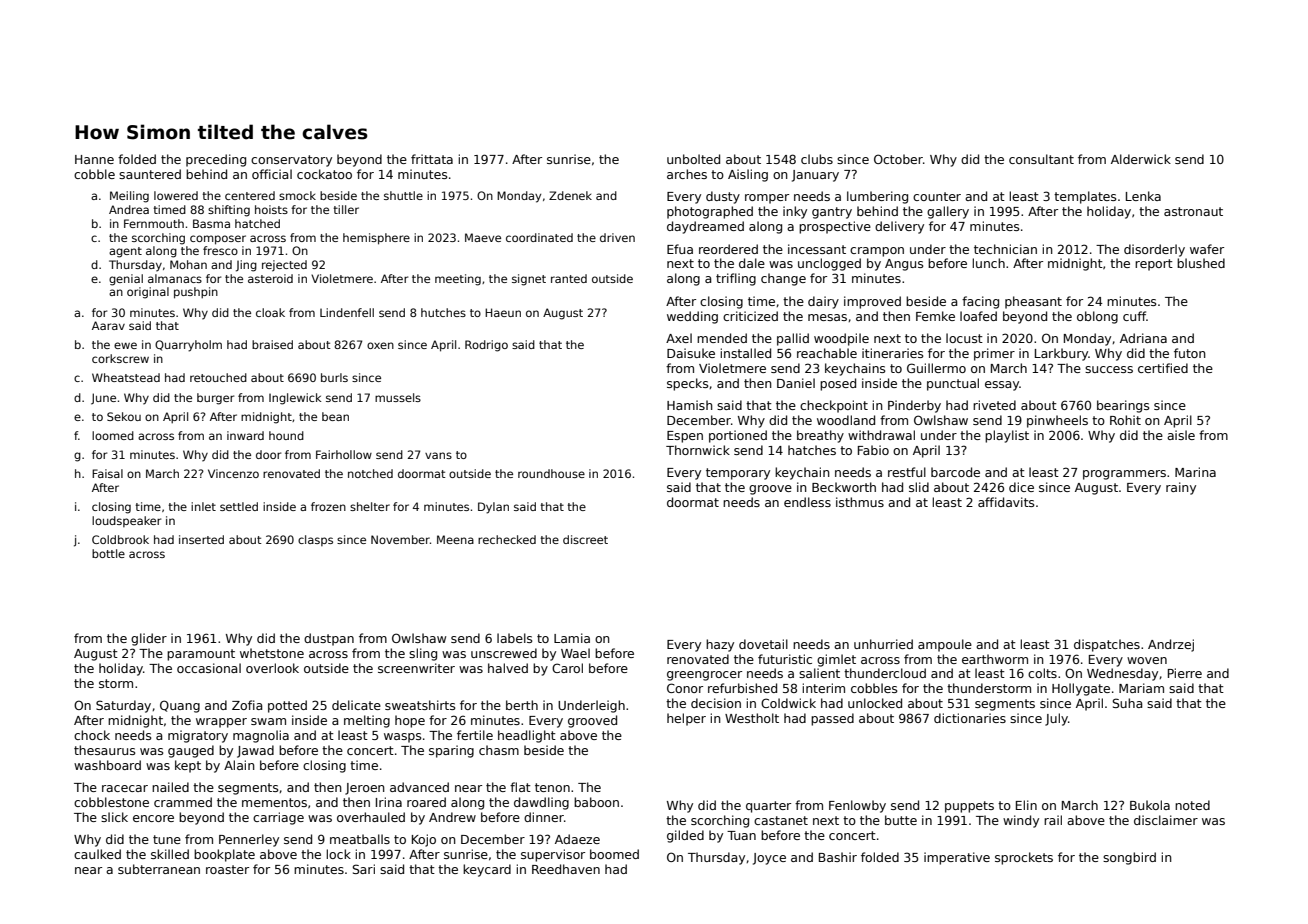  Describe the element at coordinates (125, 788) in the document. I see `racecar` at that location.
